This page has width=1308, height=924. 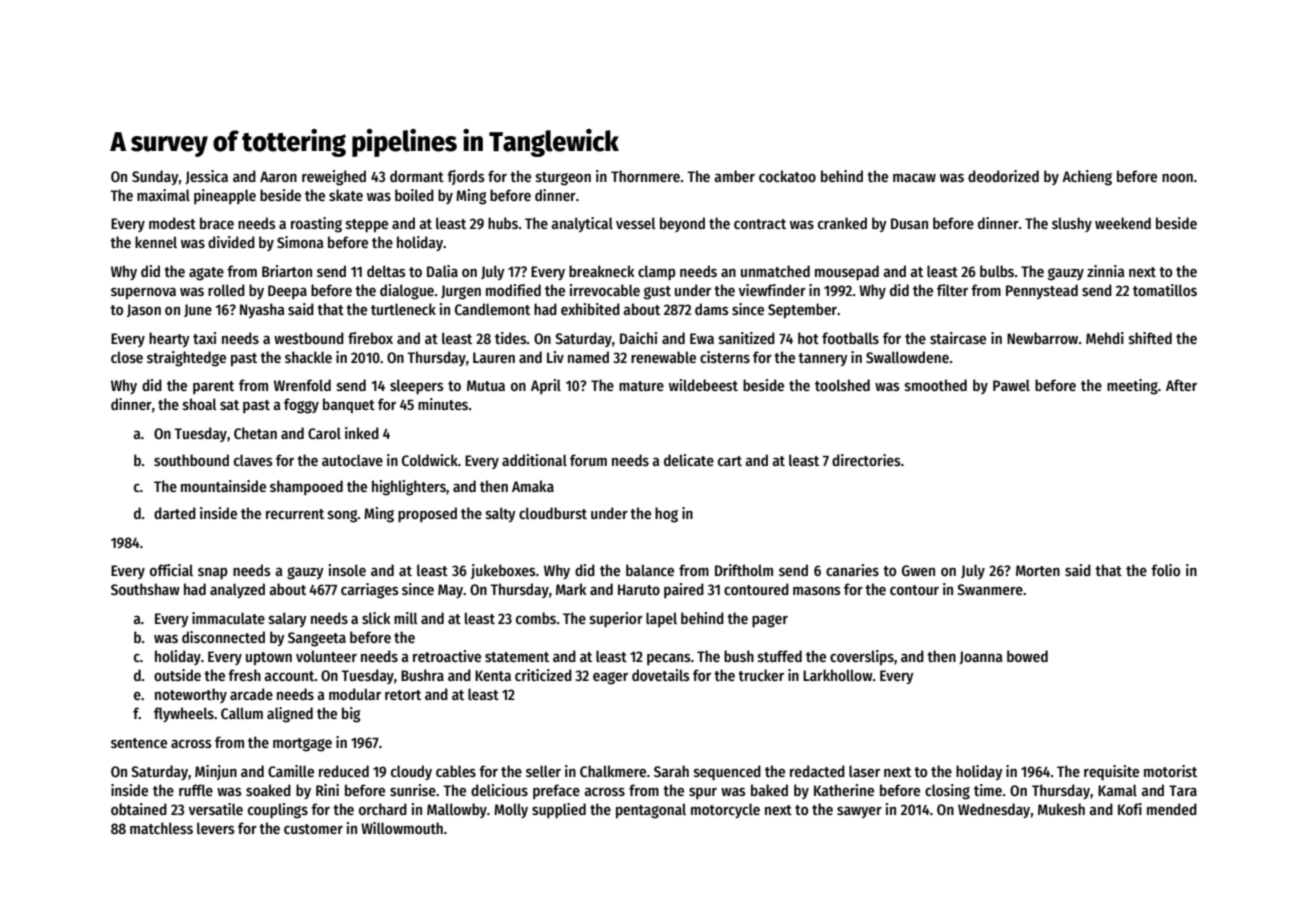 What do you see at coordinates (1165, 290) in the page?
I see `tomatillos` at bounding box center [1165, 290].
